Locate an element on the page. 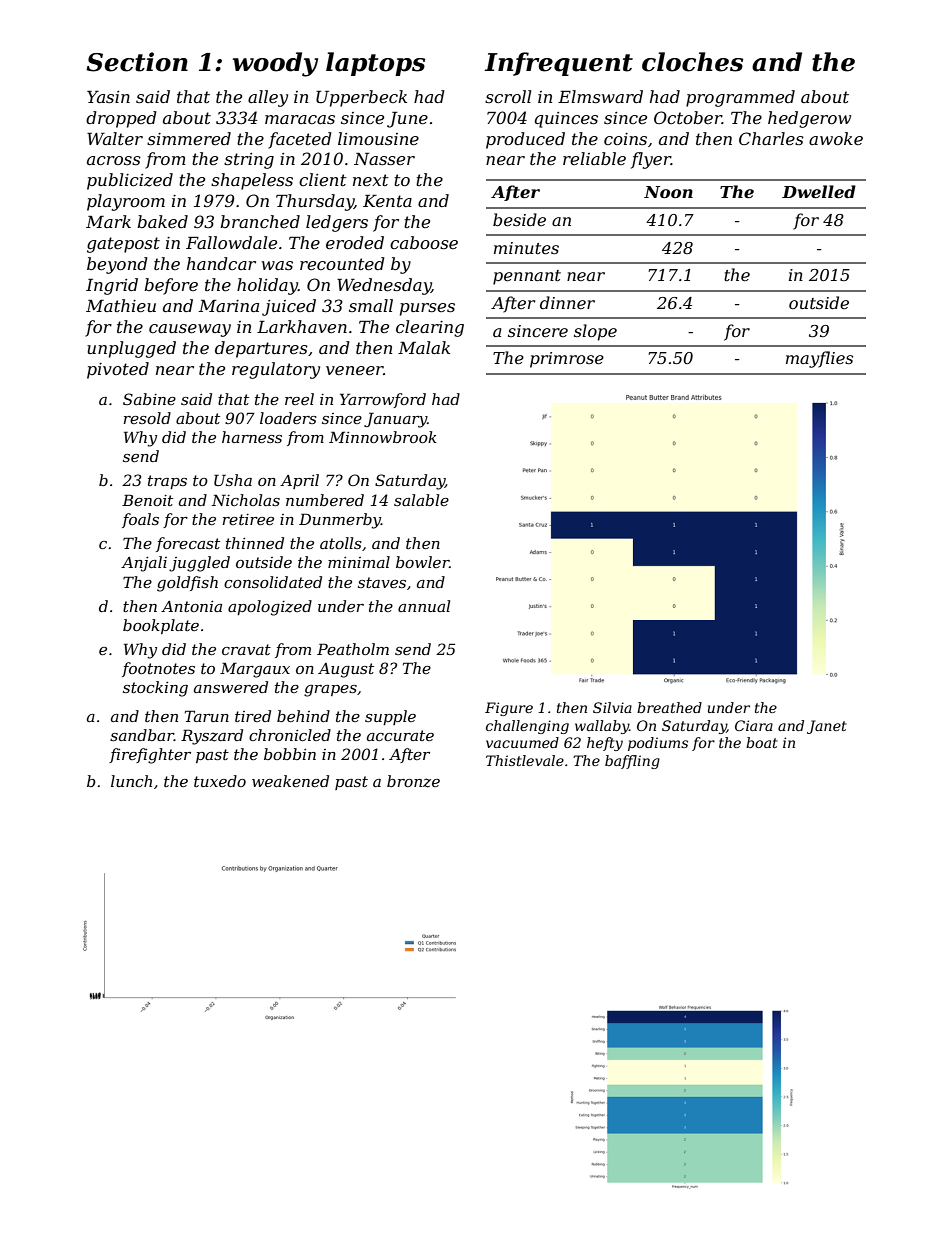 The image size is (952, 1233). simmered is located at coordinates (189, 138).
